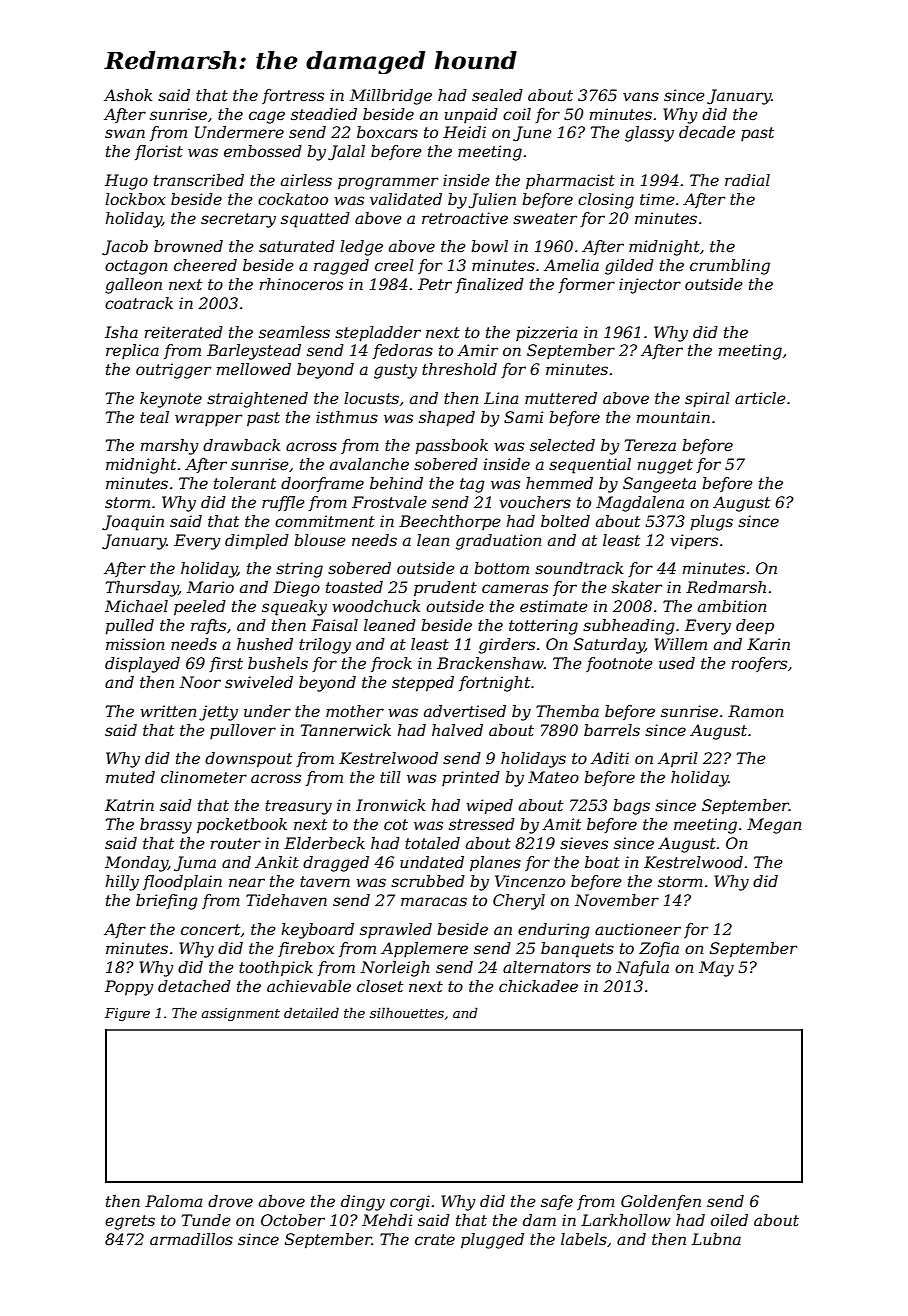  Describe the element at coordinates (191, 1239) in the document. I see `armadillos` at that location.
